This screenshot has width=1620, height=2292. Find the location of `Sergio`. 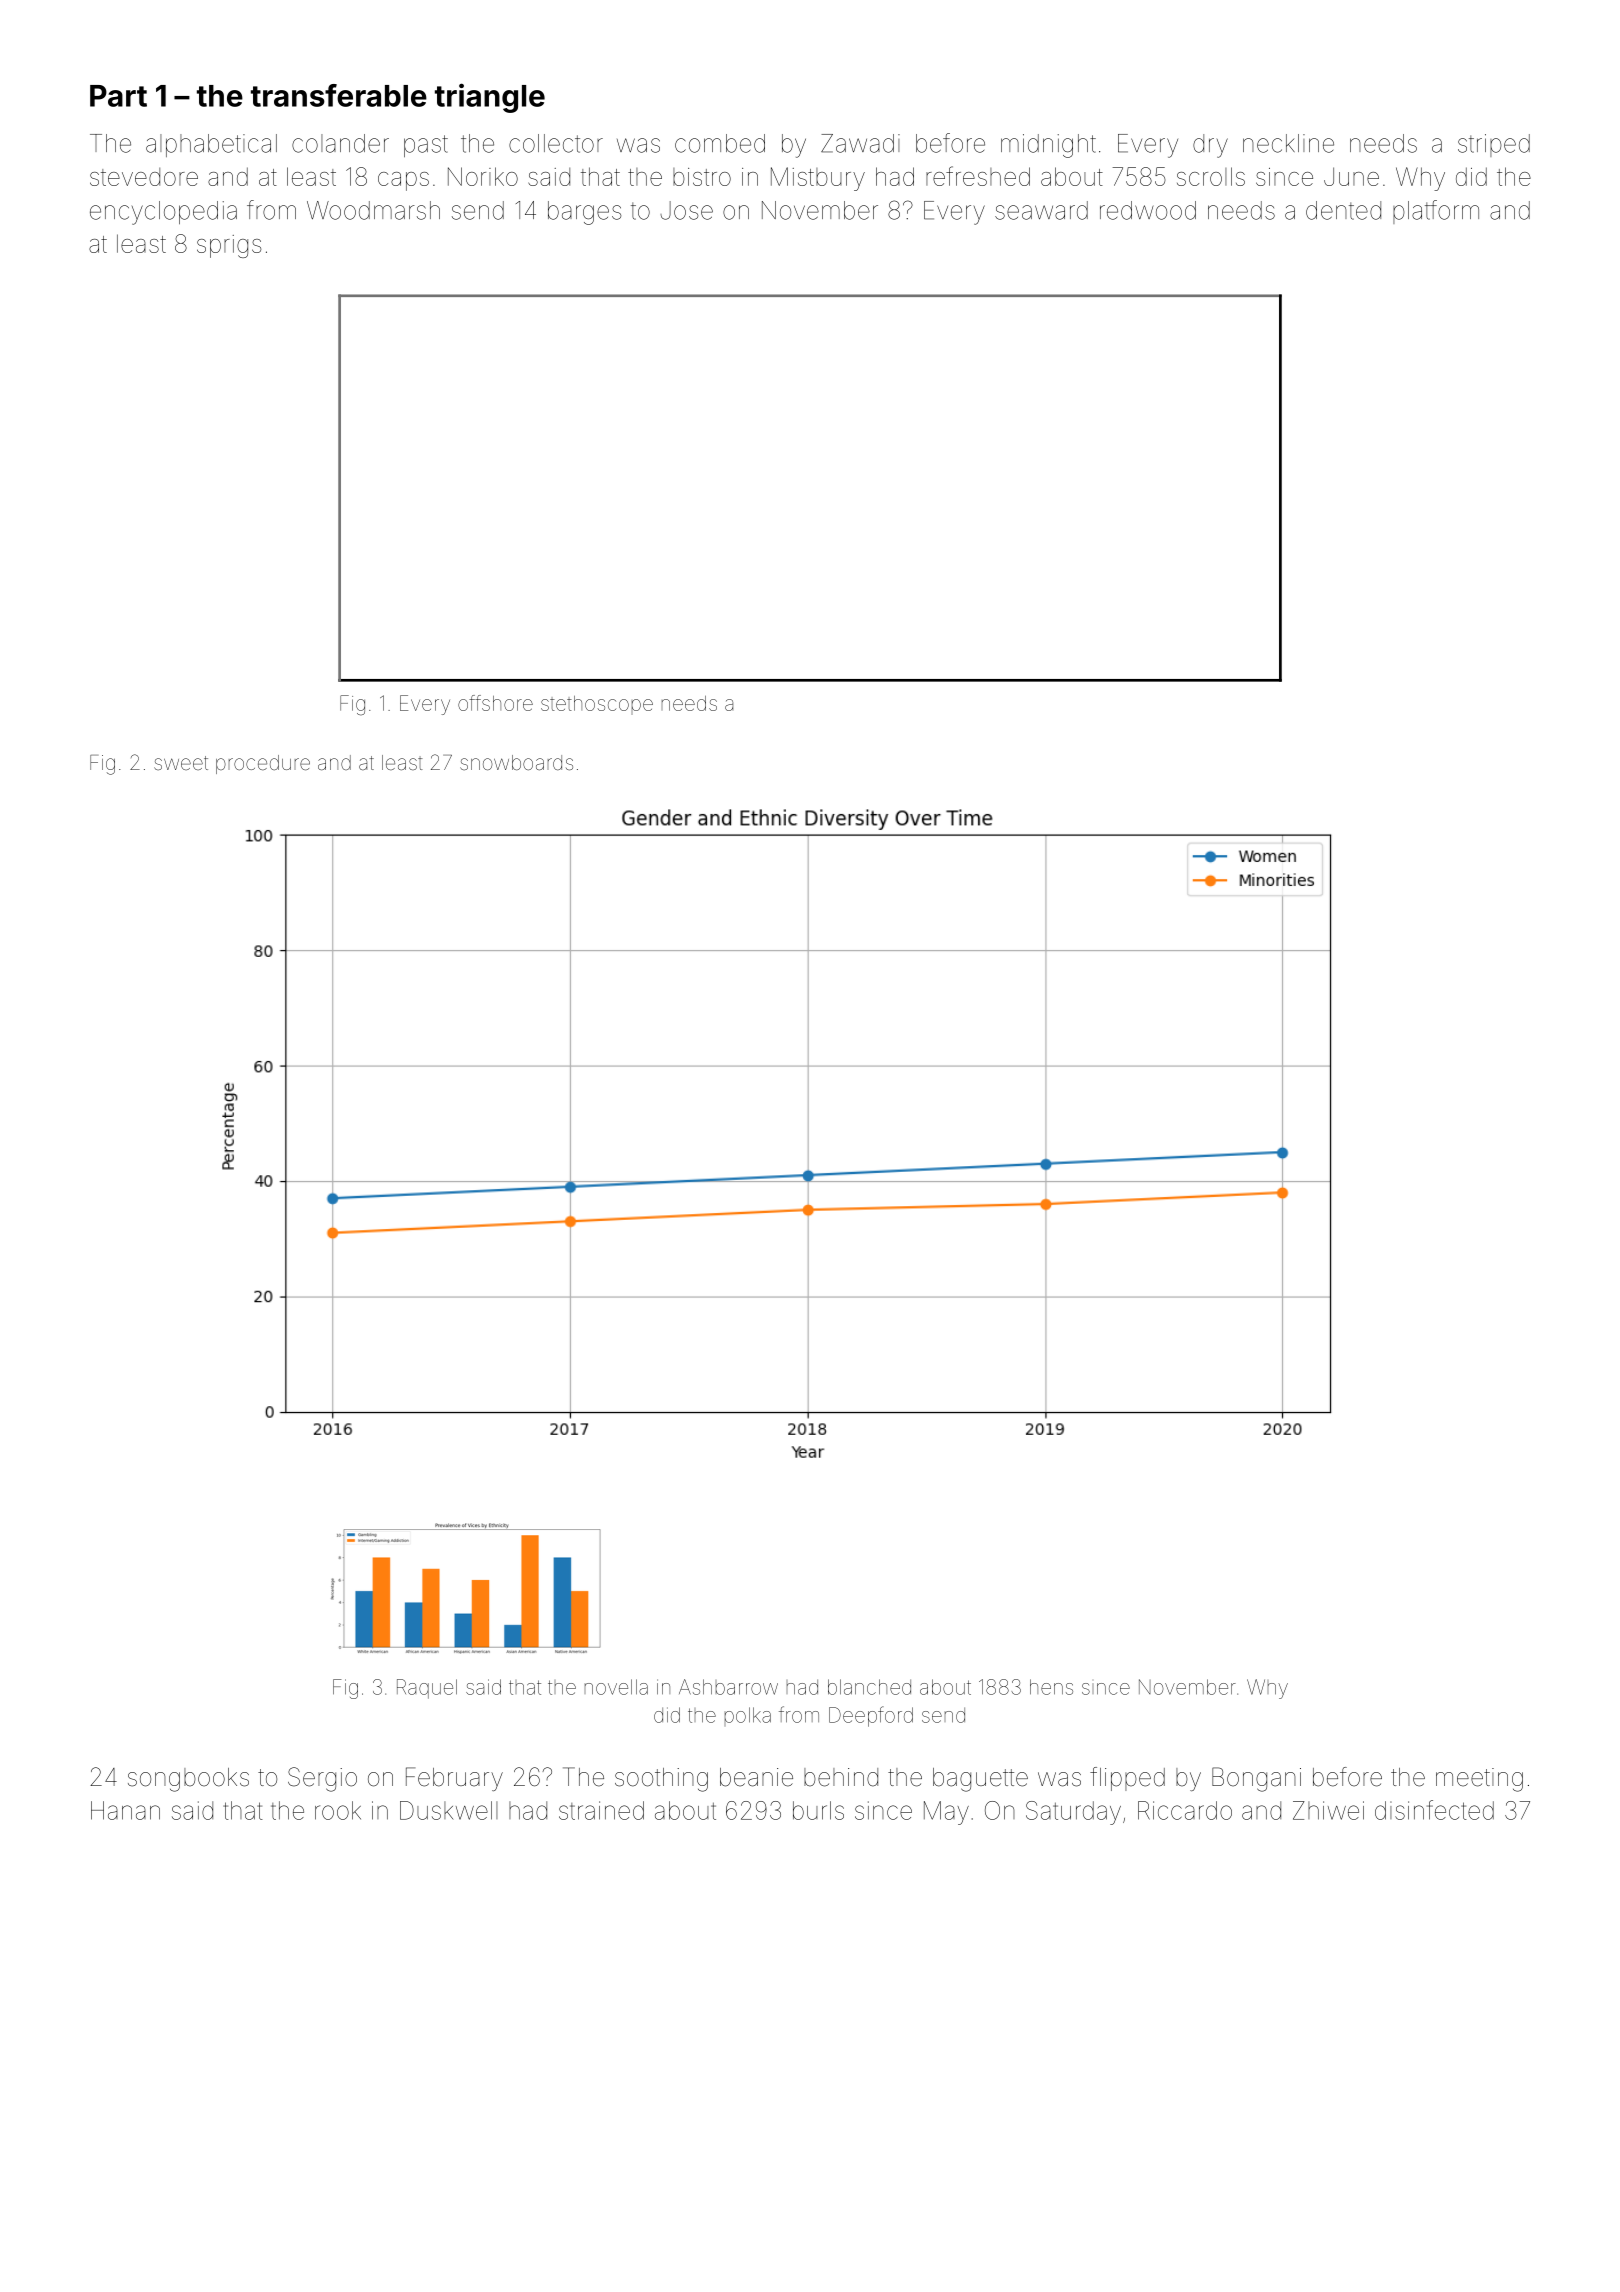

Sergio is located at coordinates (322, 1779).
